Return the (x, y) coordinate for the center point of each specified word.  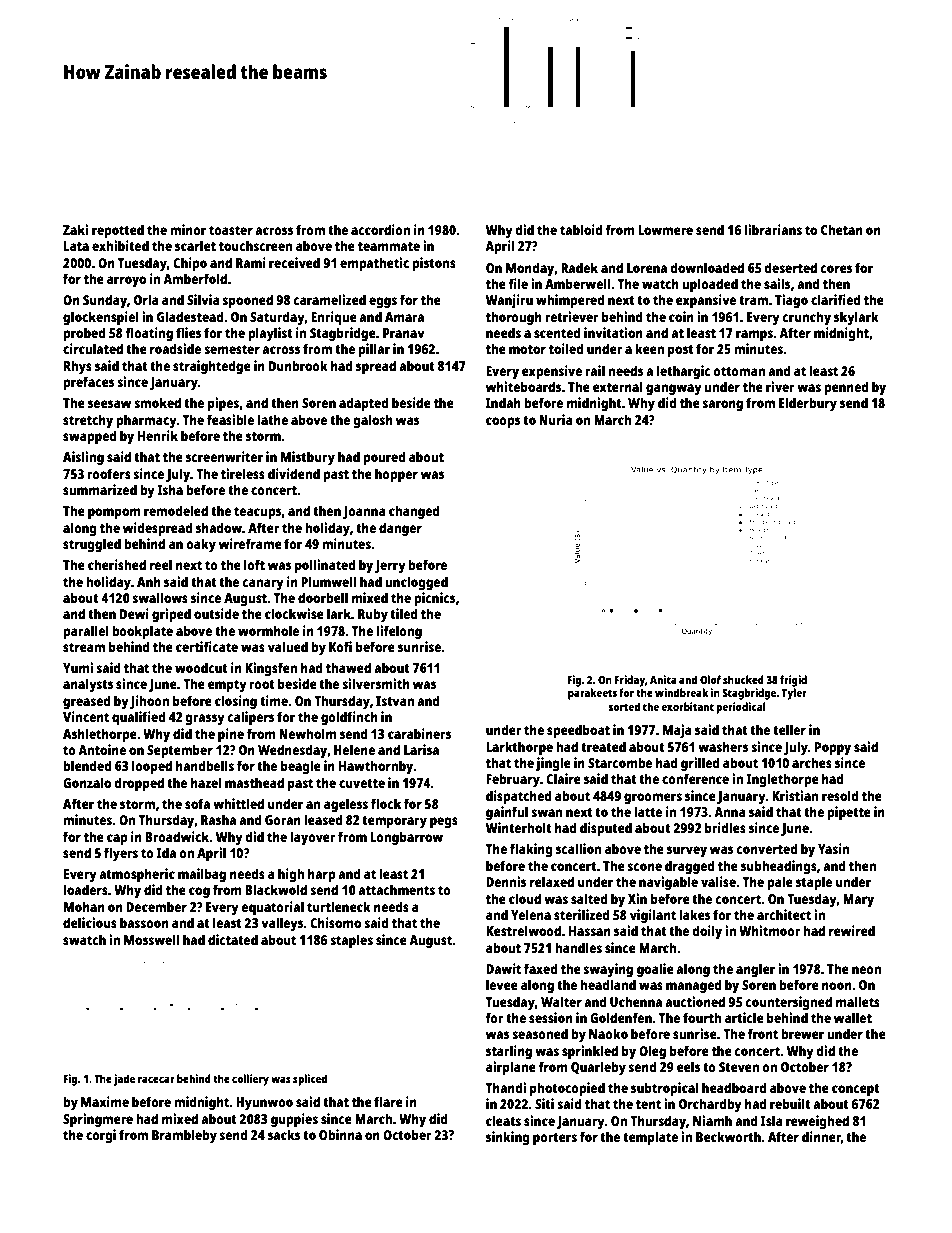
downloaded (707, 267)
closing (236, 702)
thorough (514, 318)
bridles (725, 827)
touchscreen (255, 245)
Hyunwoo (264, 1103)
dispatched (519, 797)
